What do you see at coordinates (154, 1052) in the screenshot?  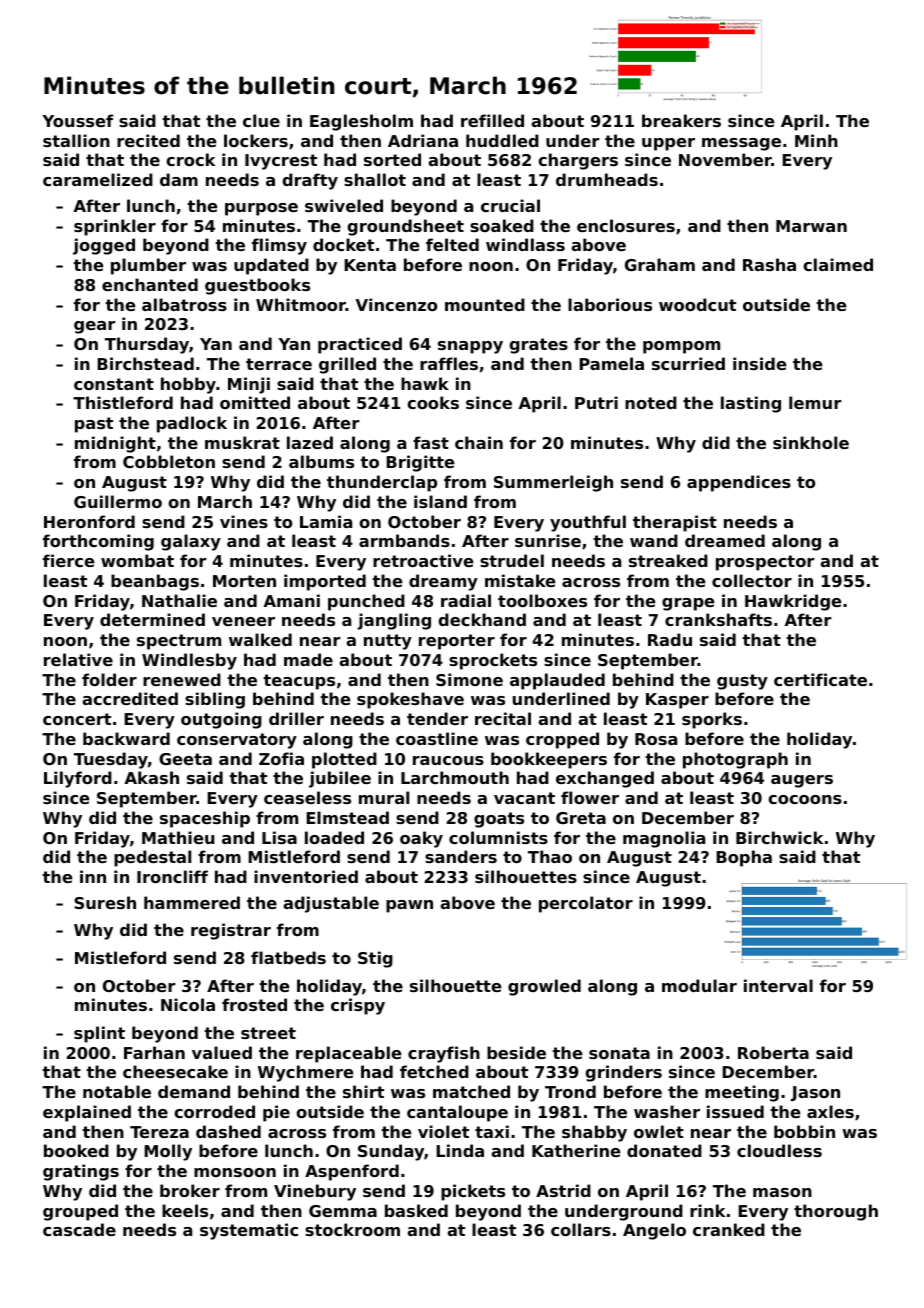 I see `Farhan` at bounding box center [154, 1052].
